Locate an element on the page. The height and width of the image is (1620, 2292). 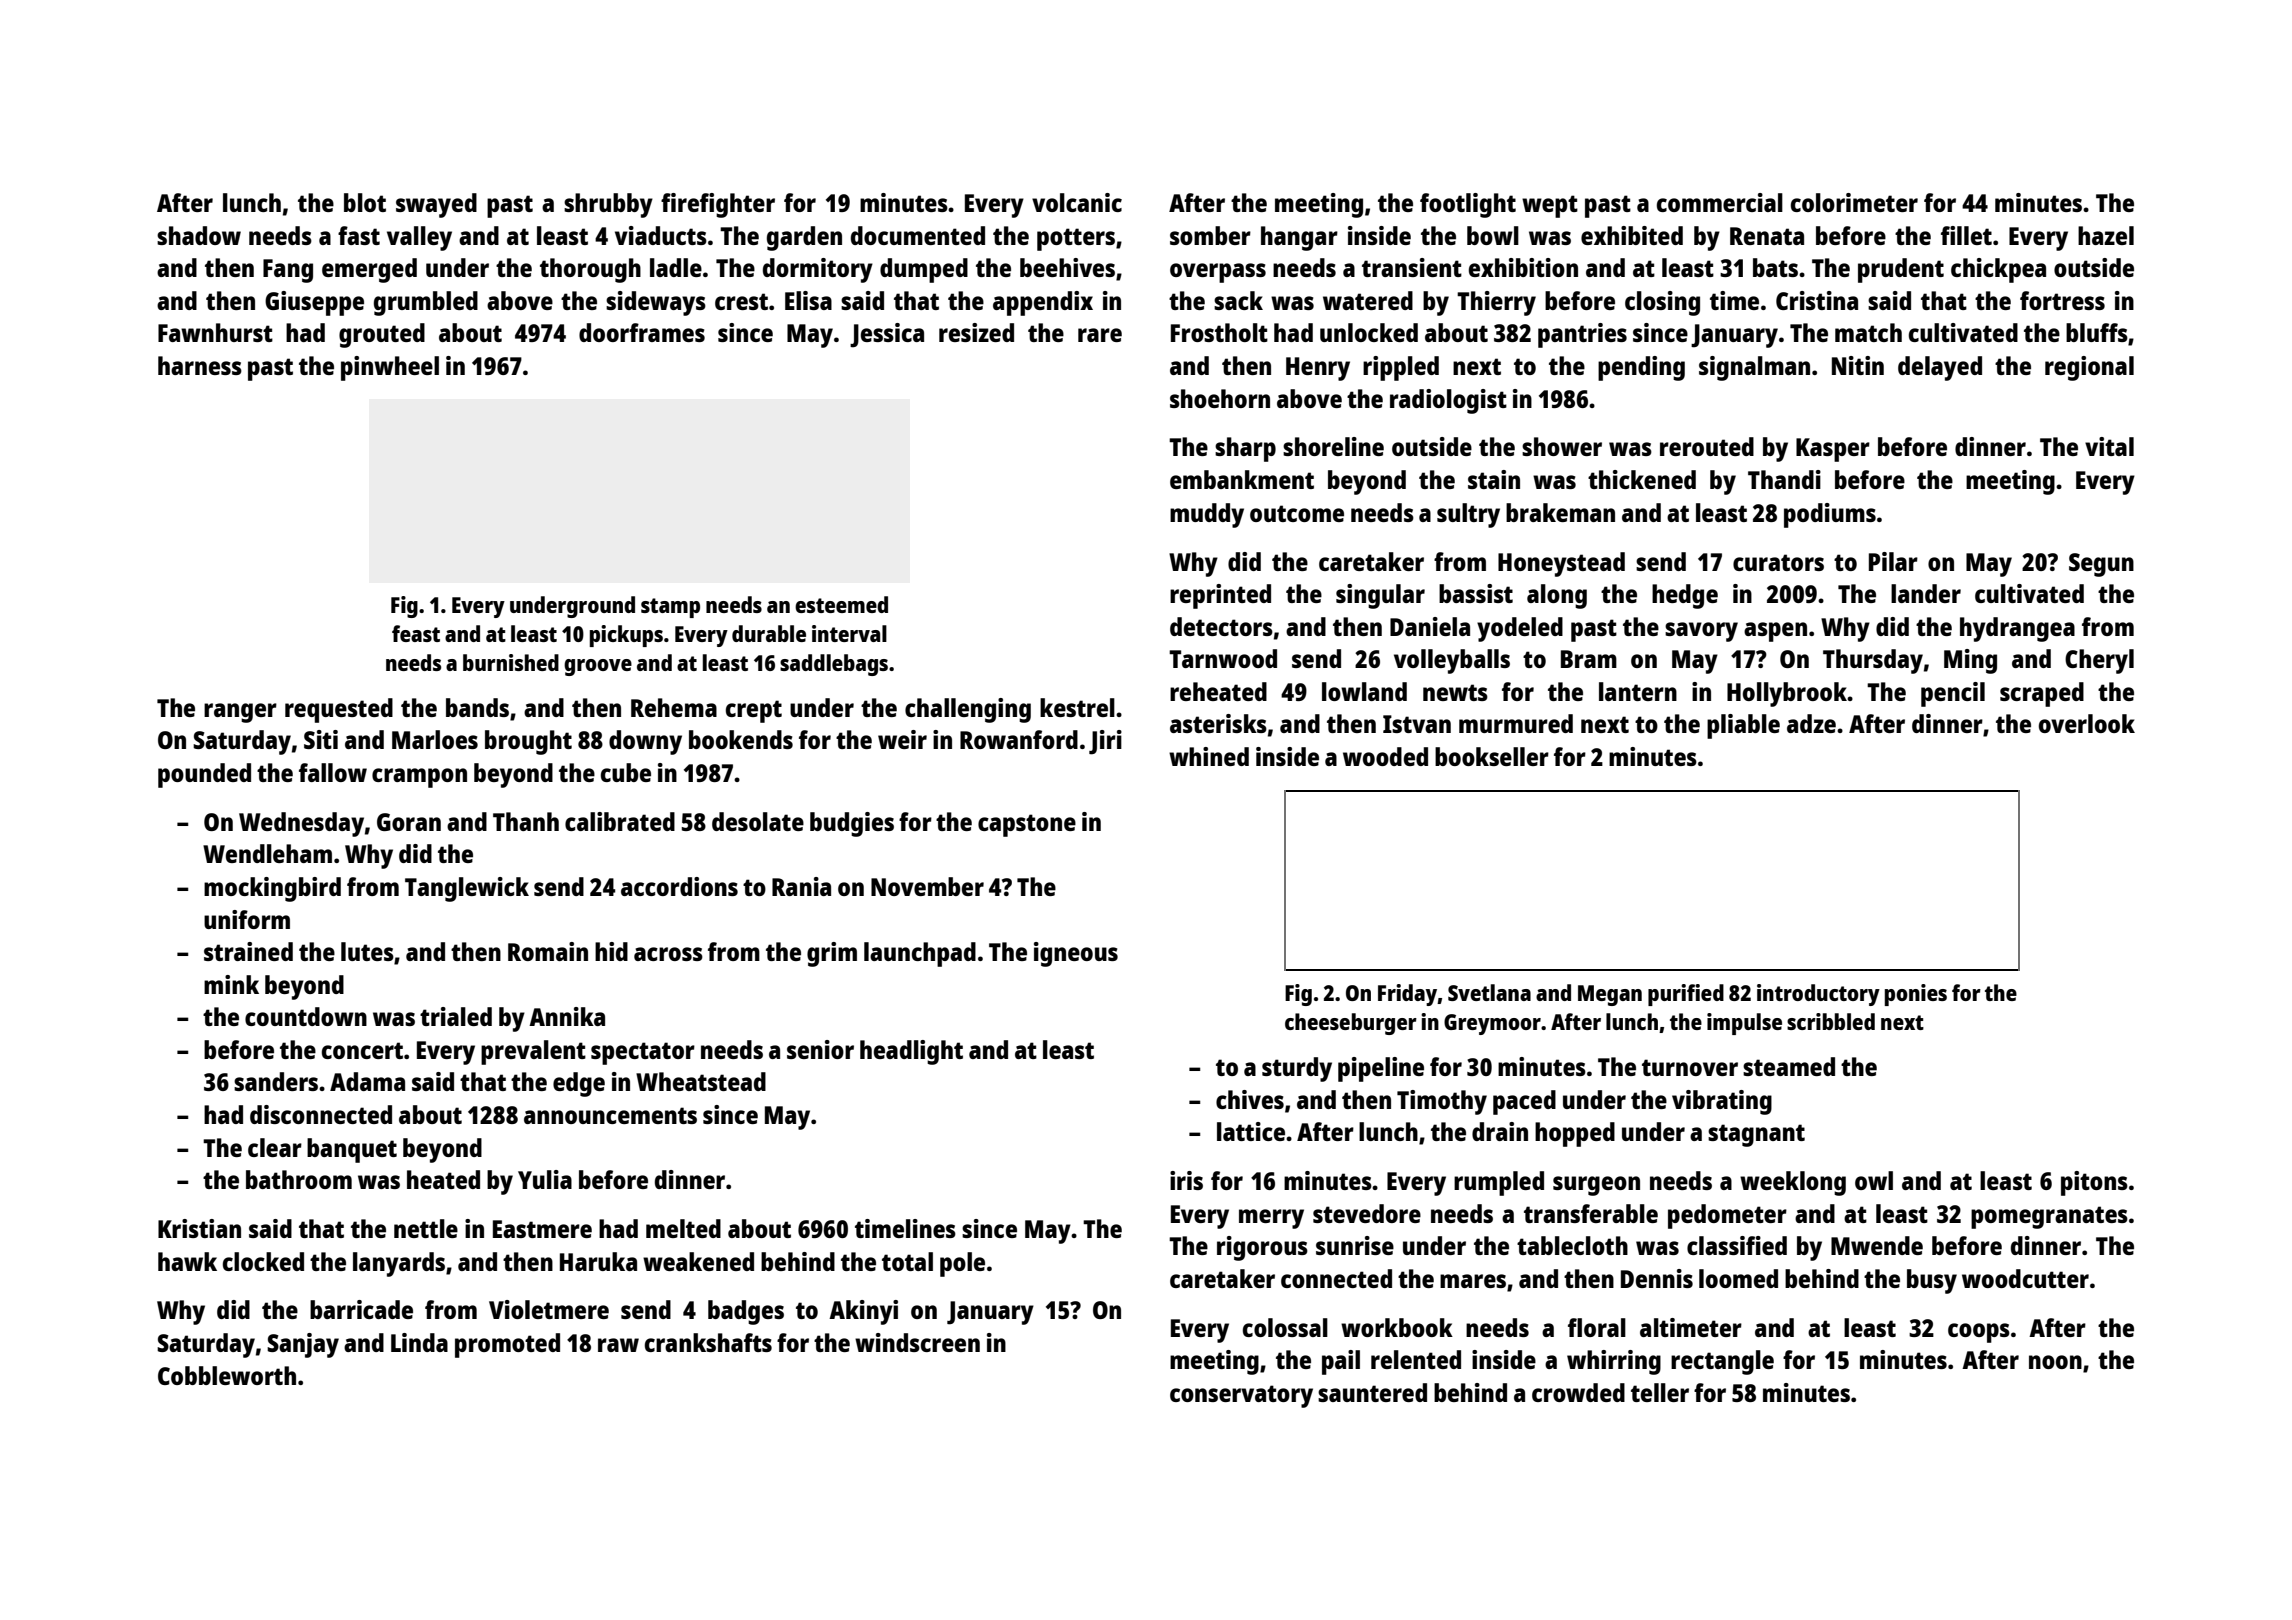
pitons is located at coordinates (2094, 1183).
